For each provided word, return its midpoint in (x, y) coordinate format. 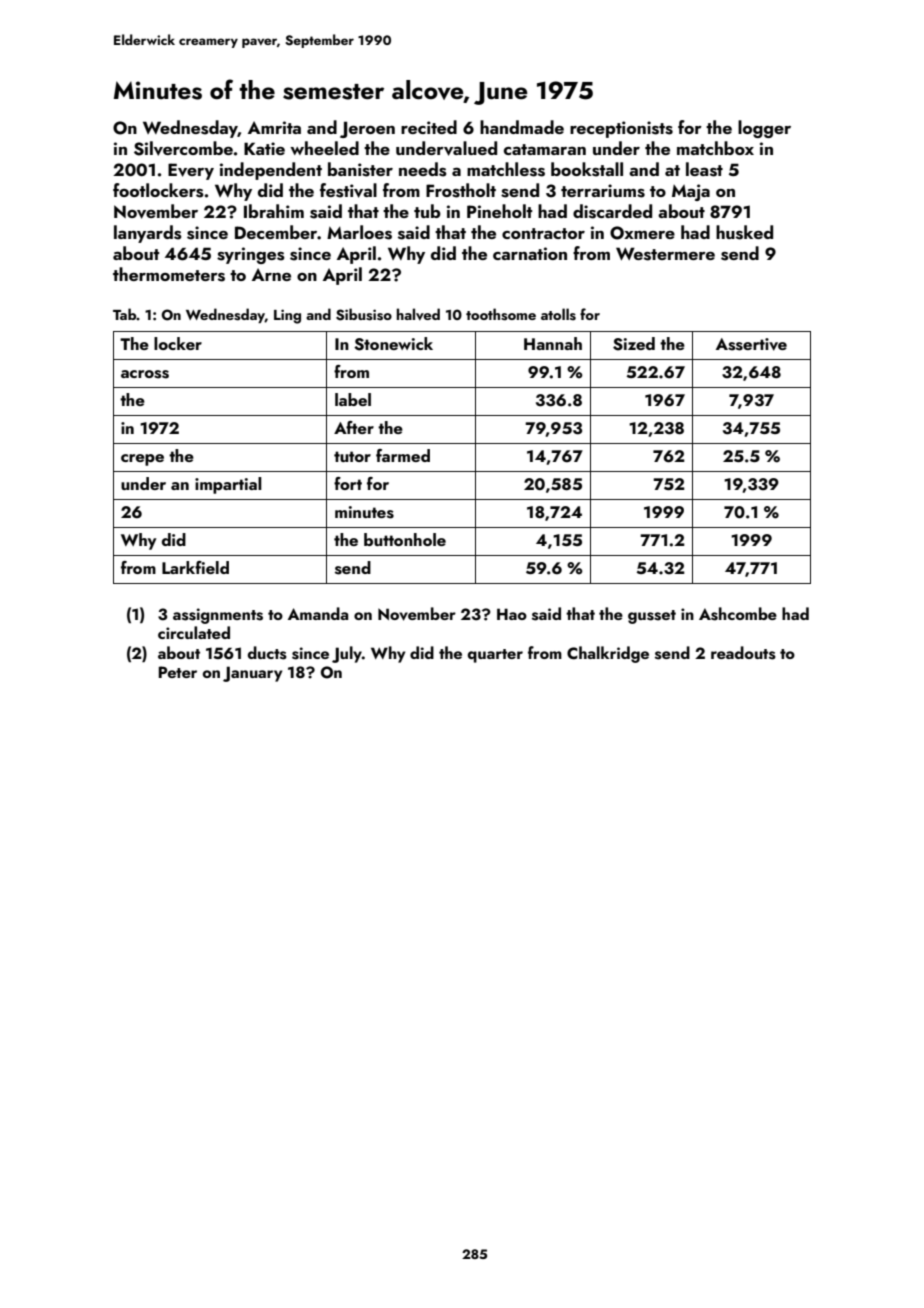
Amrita (274, 127)
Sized (634, 344)
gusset (652, 617)
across (145, 374)
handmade (522, 127)
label (353, 399)
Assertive (751, 344)
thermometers (169, 274)
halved (418, 314)
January (252, 674)
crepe (142, 460)
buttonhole (405, 539)
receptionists (621, 129)
